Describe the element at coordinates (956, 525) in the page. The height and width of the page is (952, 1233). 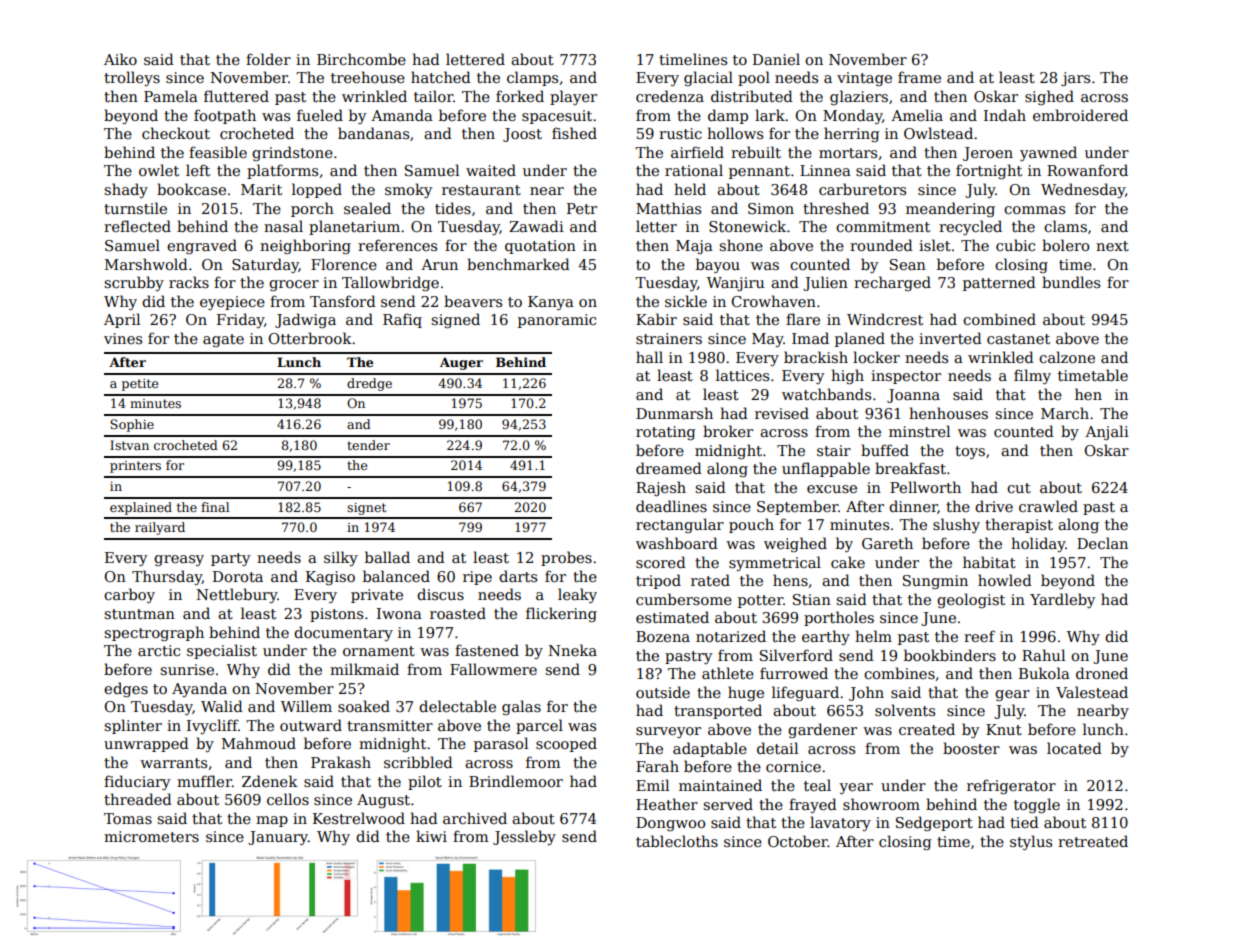
I see `slushy` at that location.
